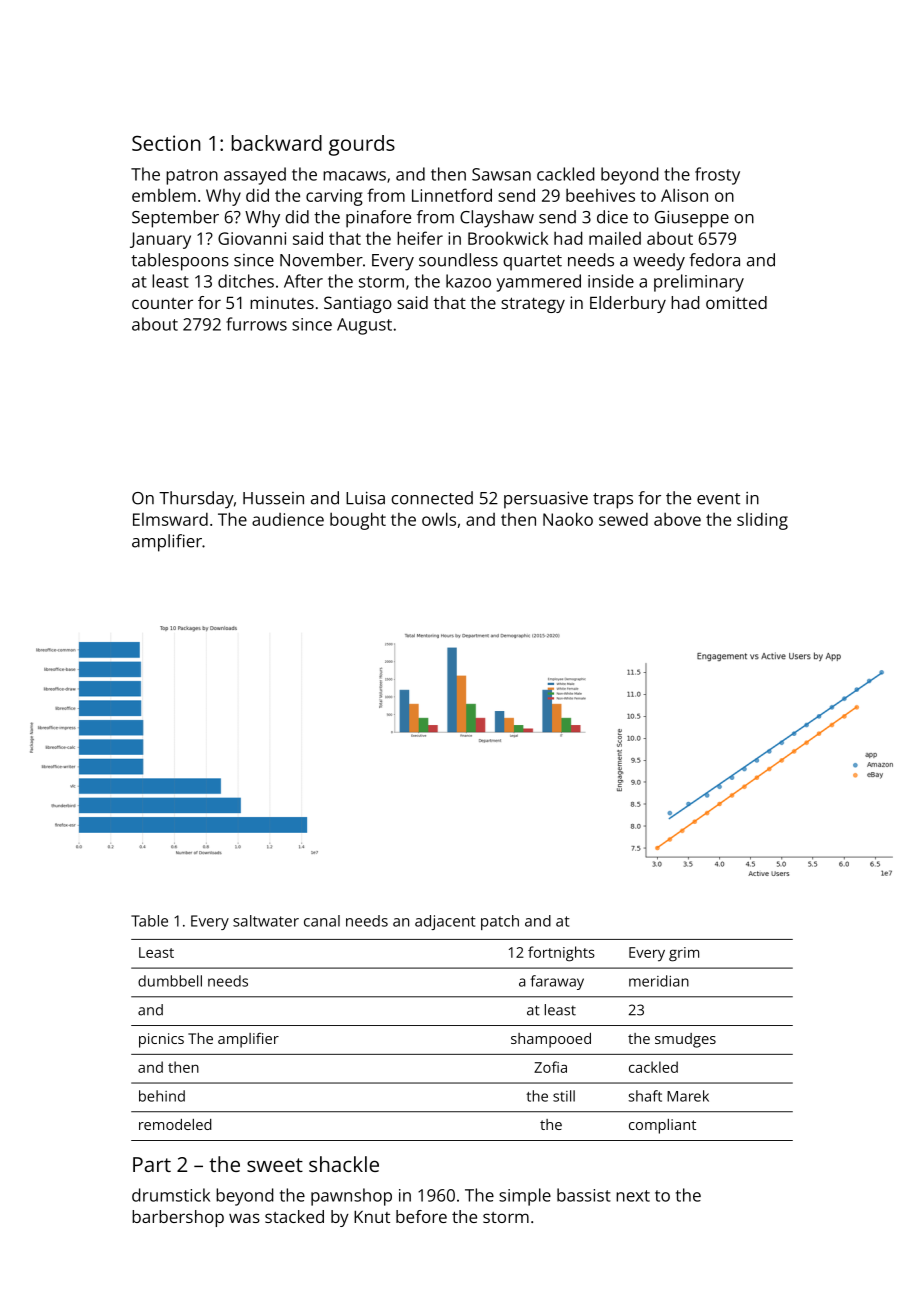 This page has width=924, height=1314. What do you see at coordinates (628, 304) in the page?
I see `Elderbury` at bounding box center [628, 304].
